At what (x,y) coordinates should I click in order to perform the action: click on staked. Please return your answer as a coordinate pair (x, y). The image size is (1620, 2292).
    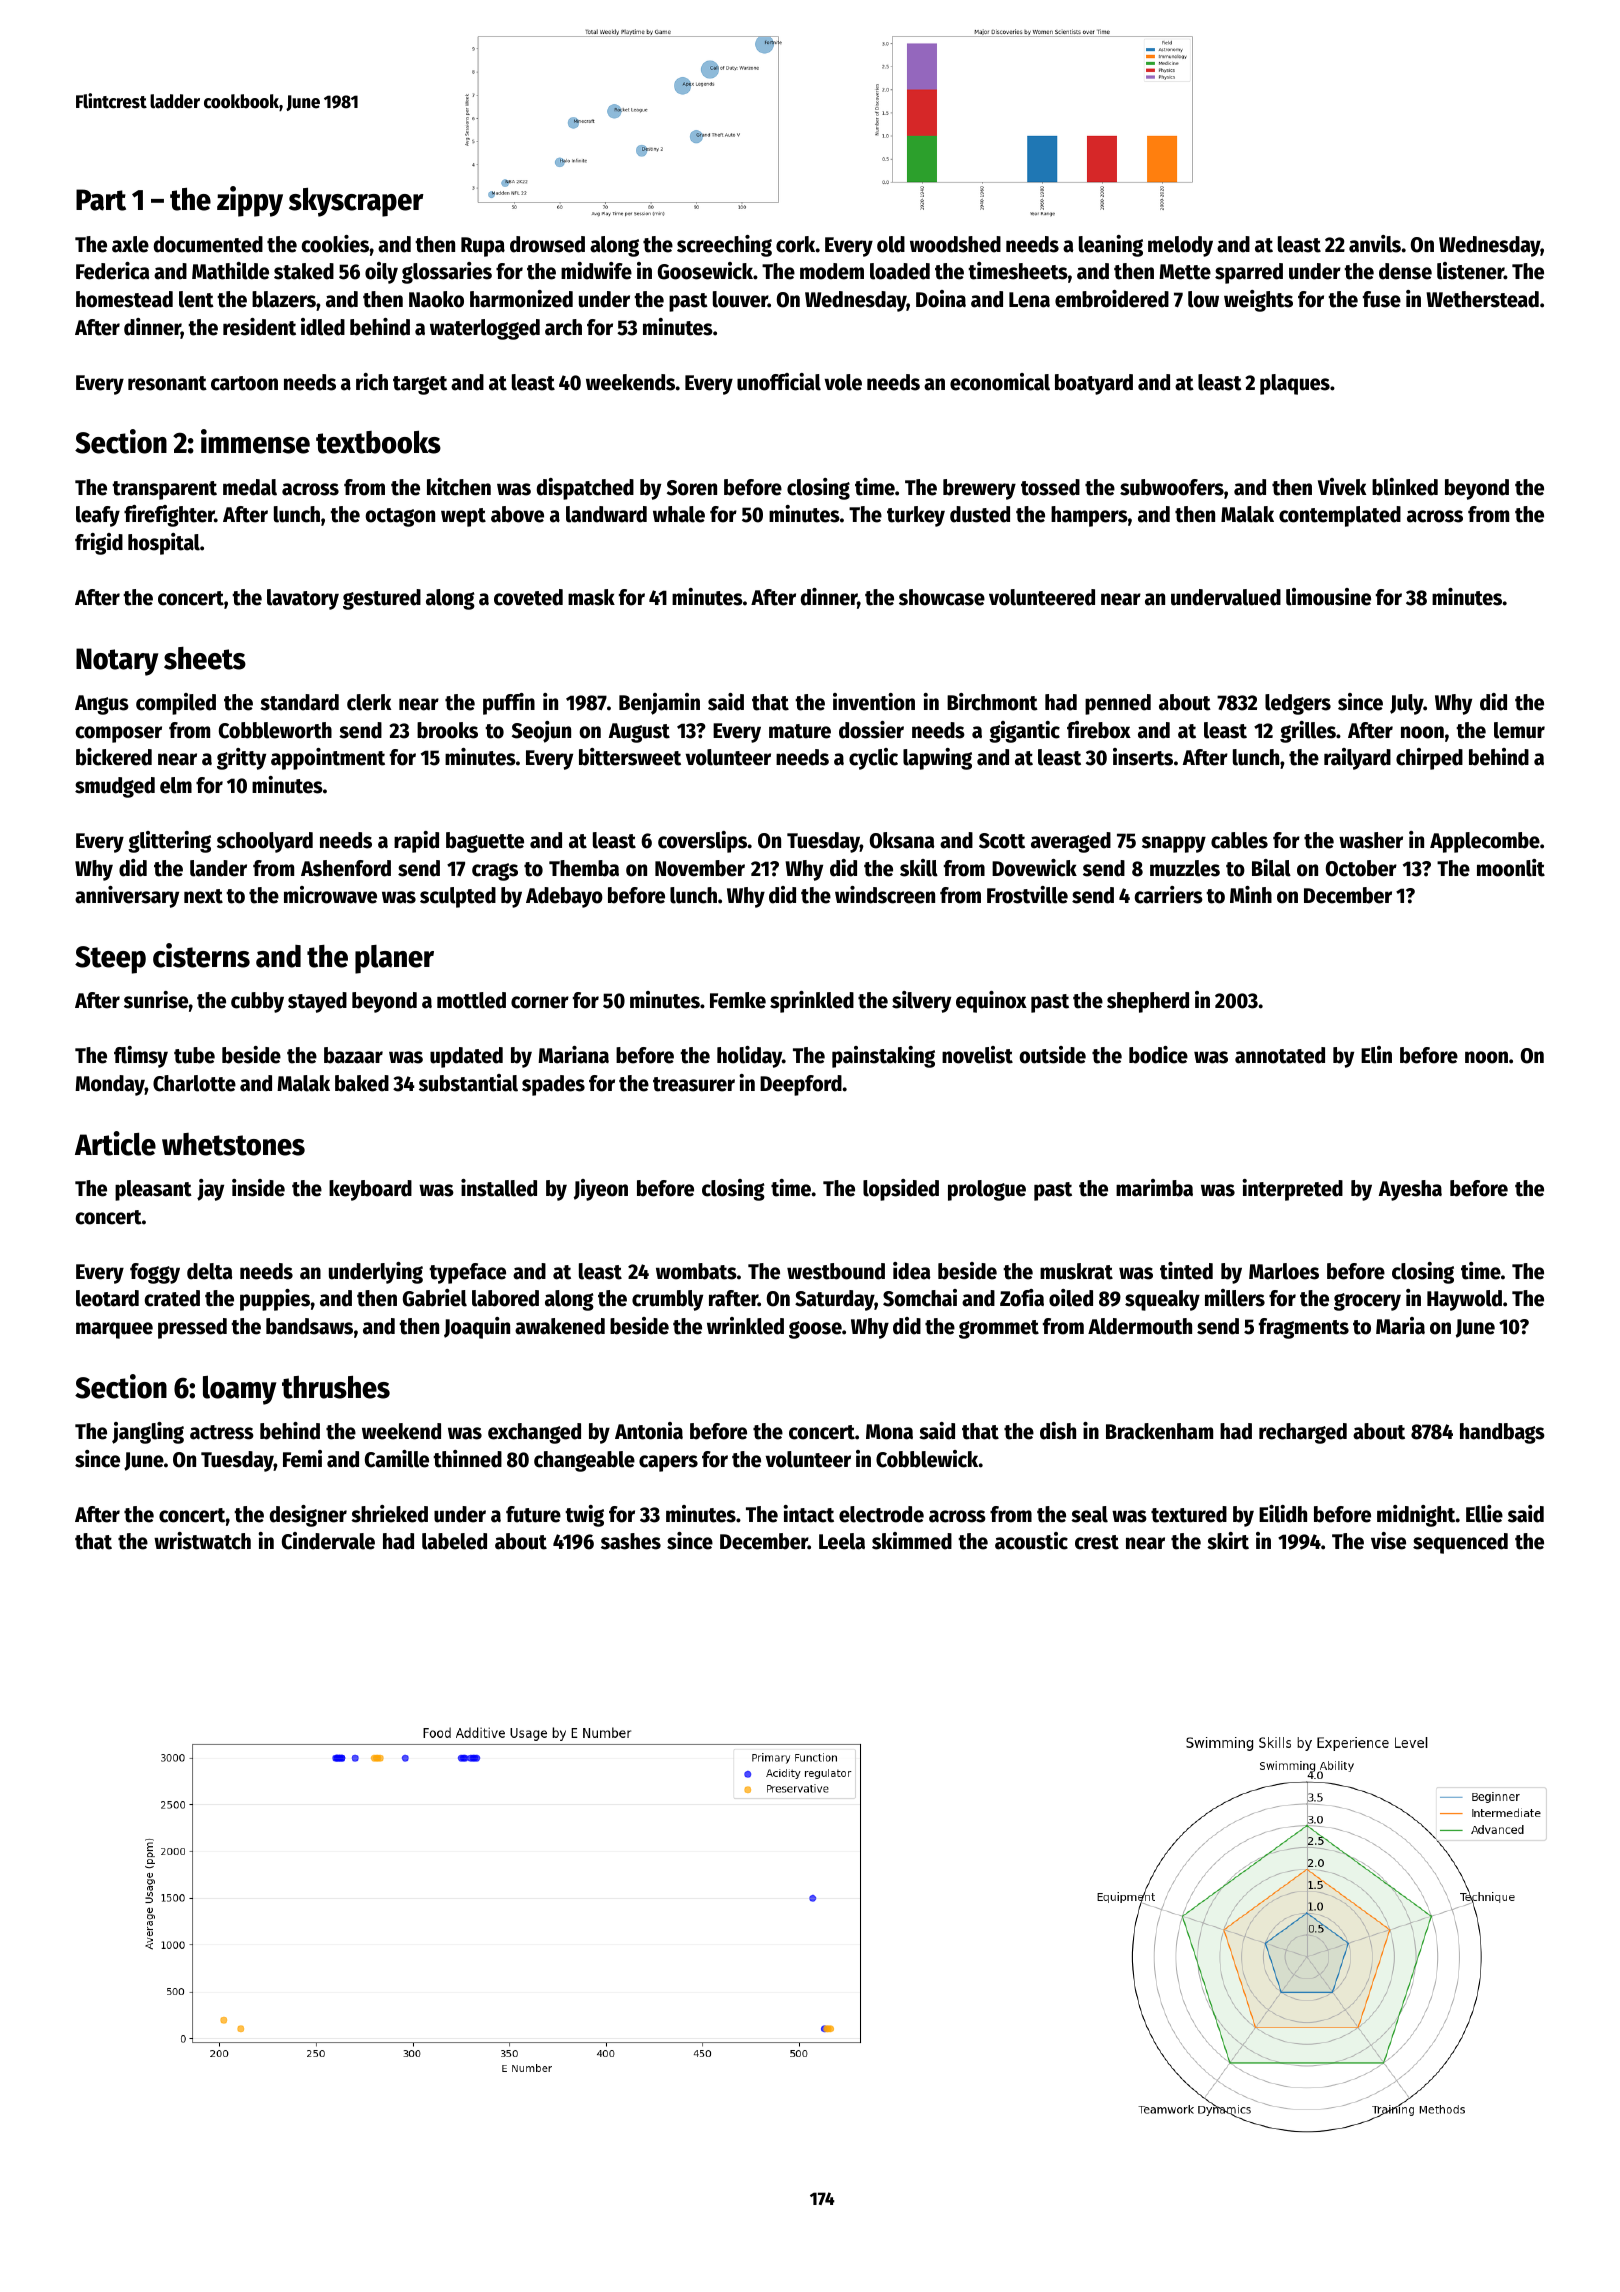
    Looking at the image, I should click on (304, 271).
